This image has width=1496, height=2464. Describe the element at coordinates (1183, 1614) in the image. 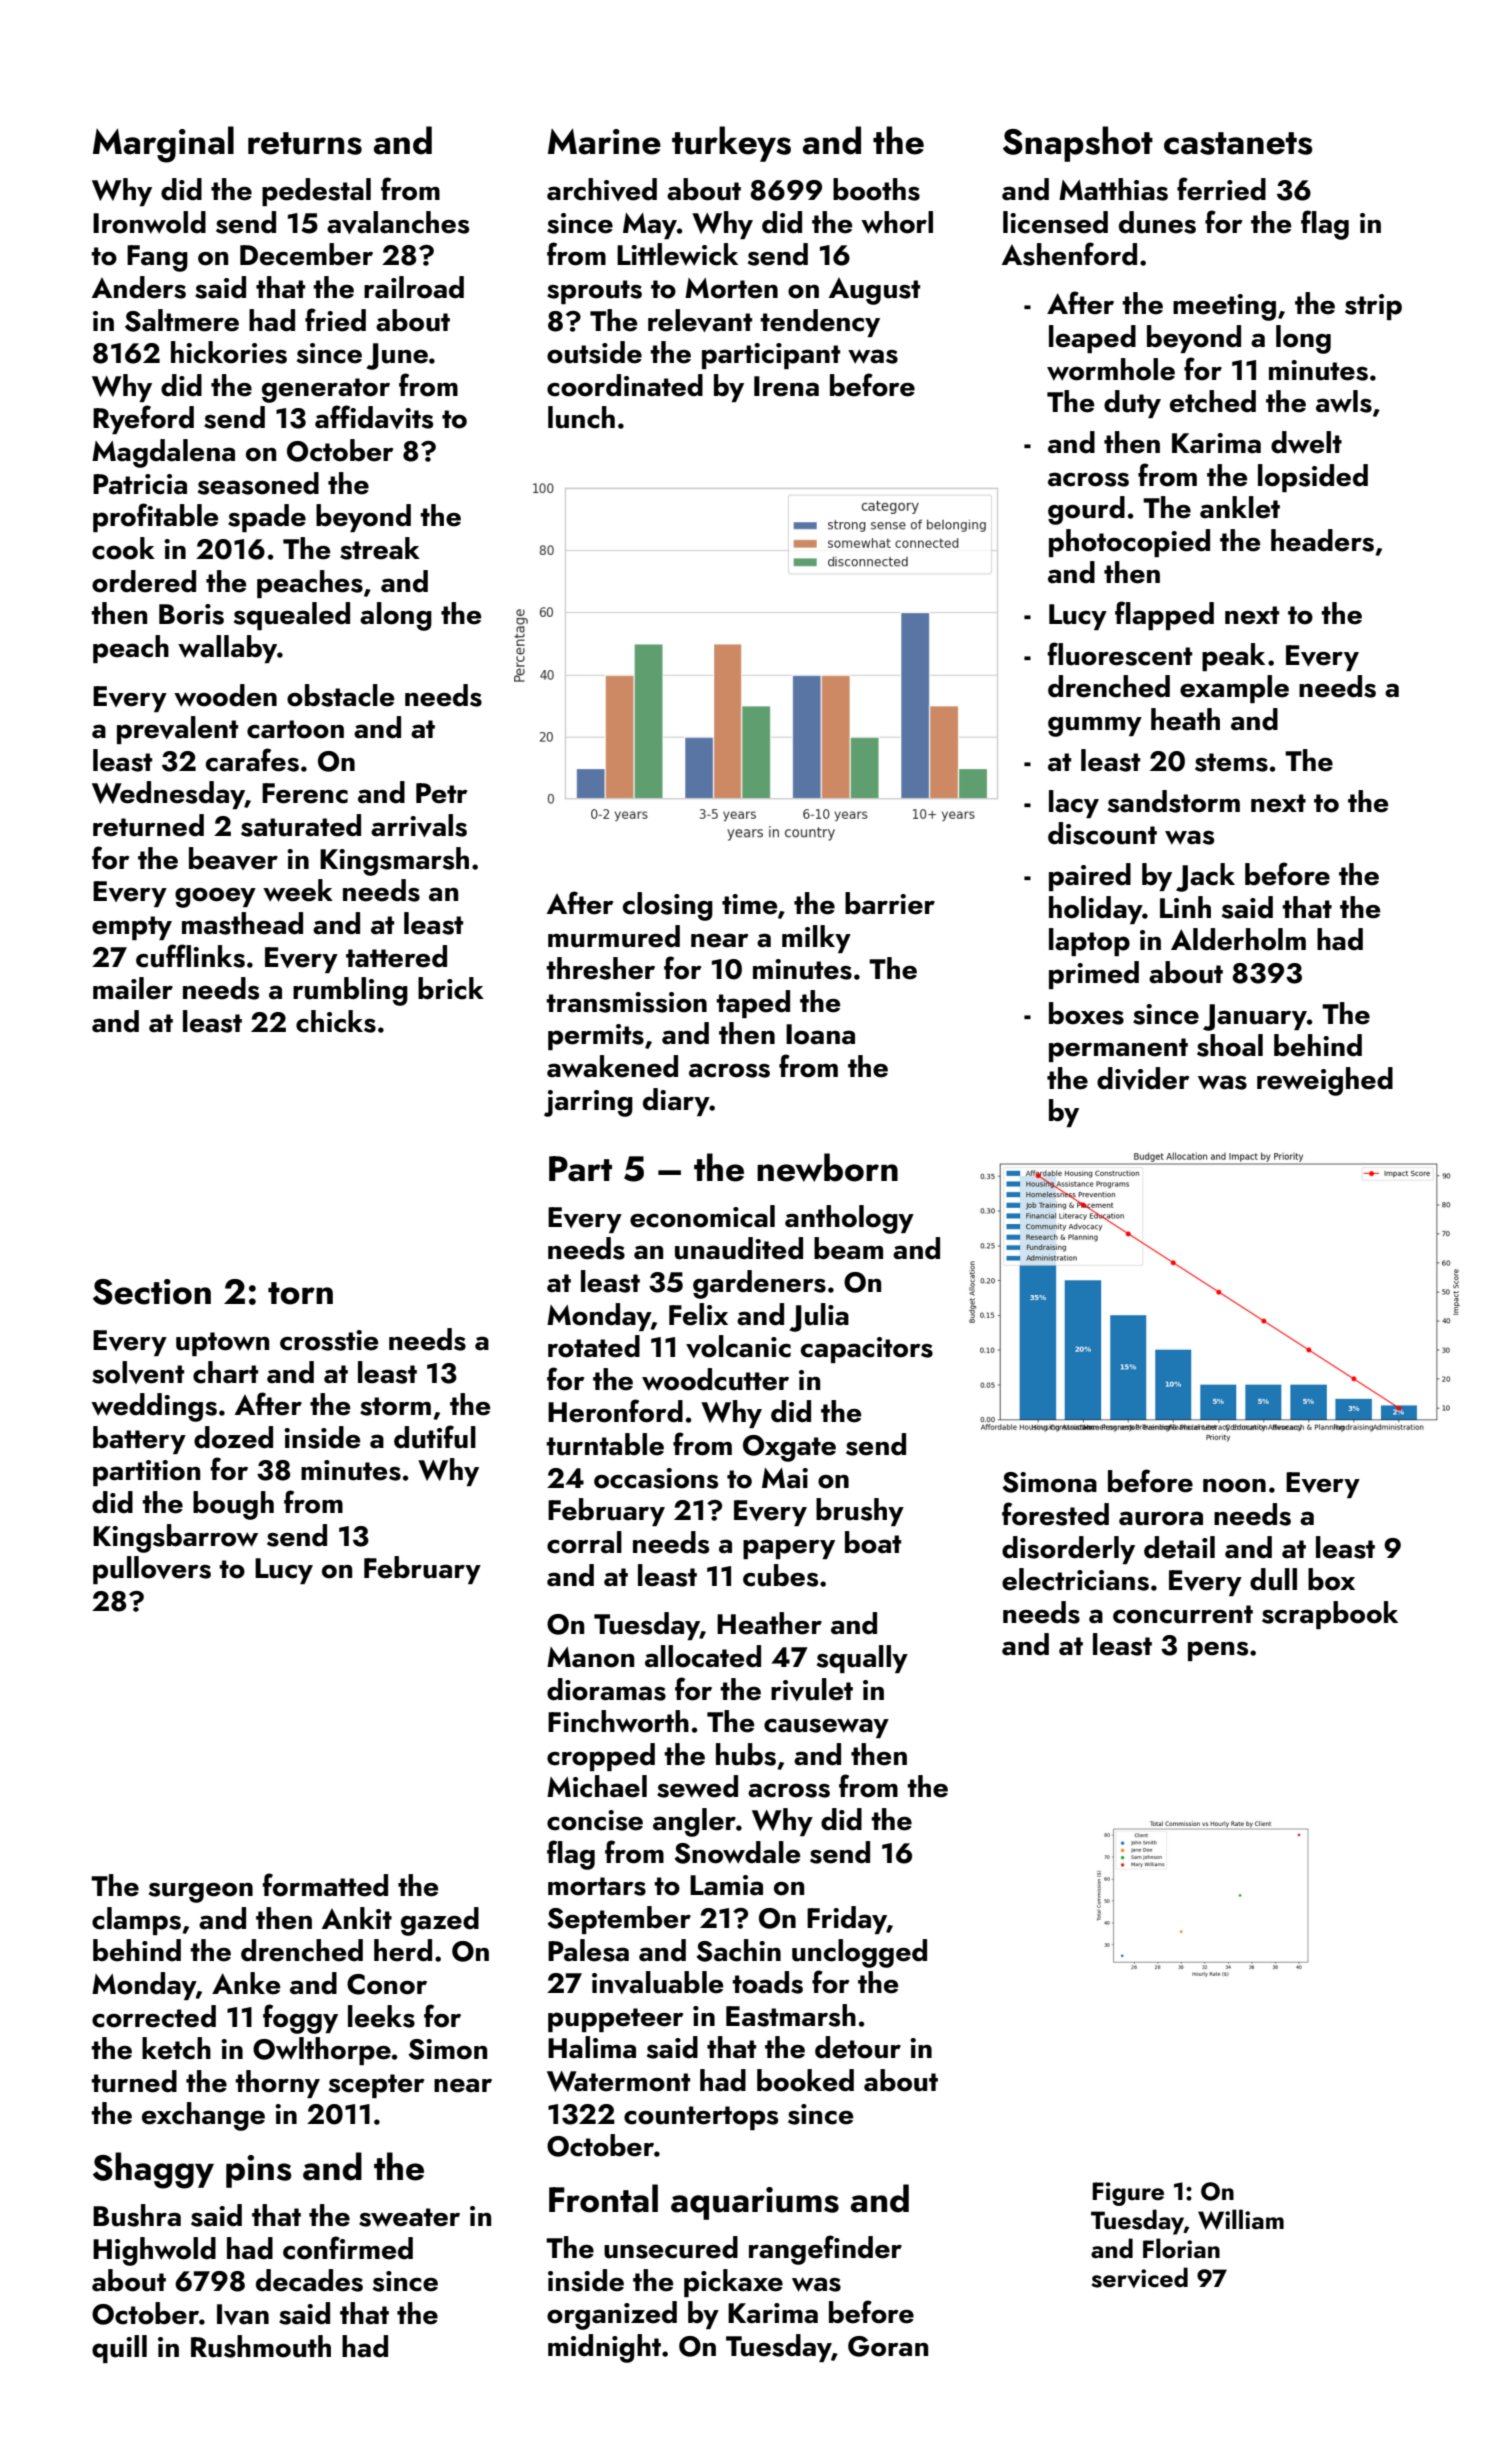

I see `concurrent` at that location.
